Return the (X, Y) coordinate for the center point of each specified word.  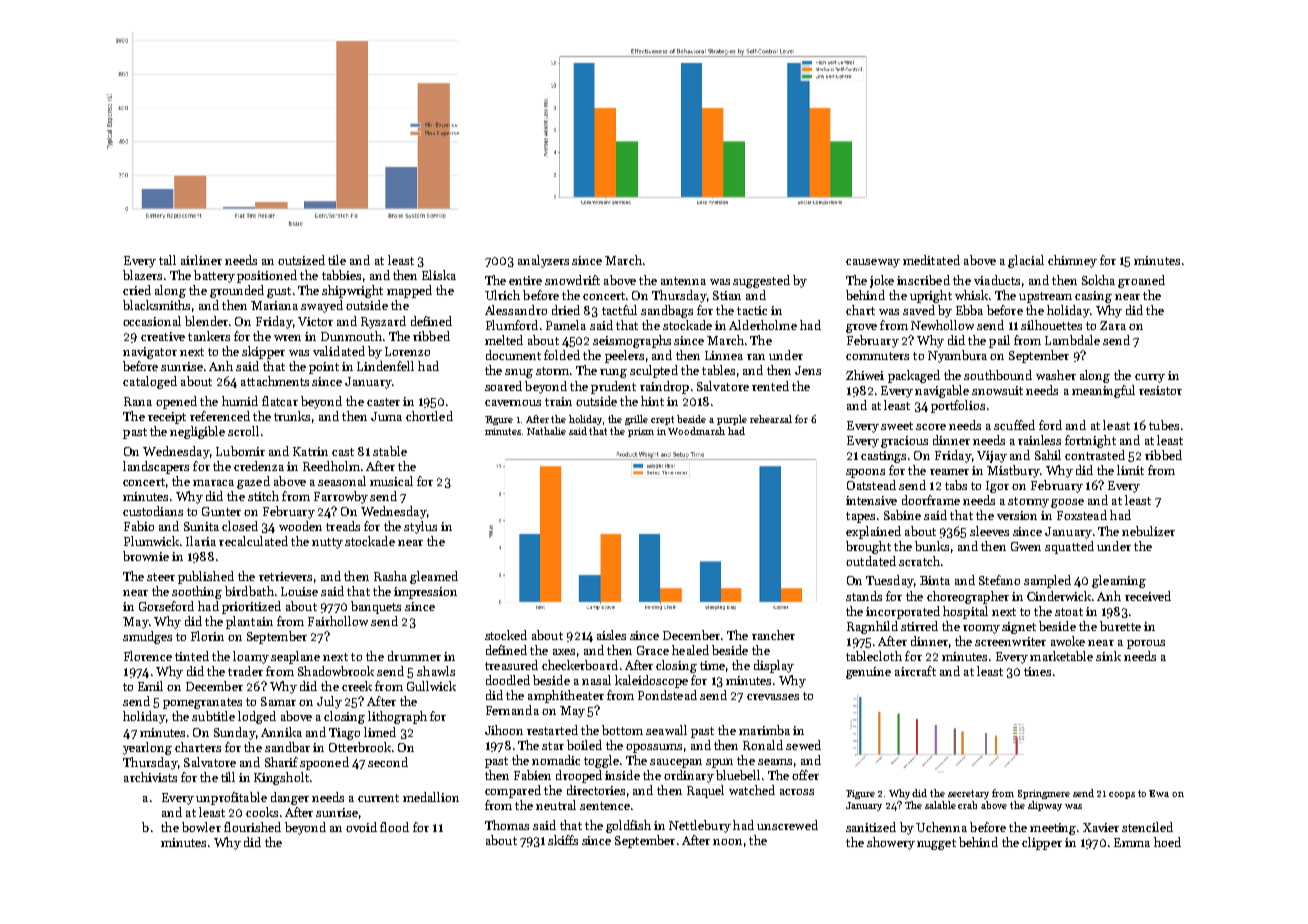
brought (868, 547)
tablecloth (874, 656)
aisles (611, 635)
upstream (1045, 297)
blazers (142, 275)
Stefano (999, 580)
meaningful (1103, 391)
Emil (150, 686)
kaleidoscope (651, 681)
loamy (251, 657)
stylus (420, 527)
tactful (619, 310)
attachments (275, 381)
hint (652, 401)
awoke (1068, 641)
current (378, 798)
